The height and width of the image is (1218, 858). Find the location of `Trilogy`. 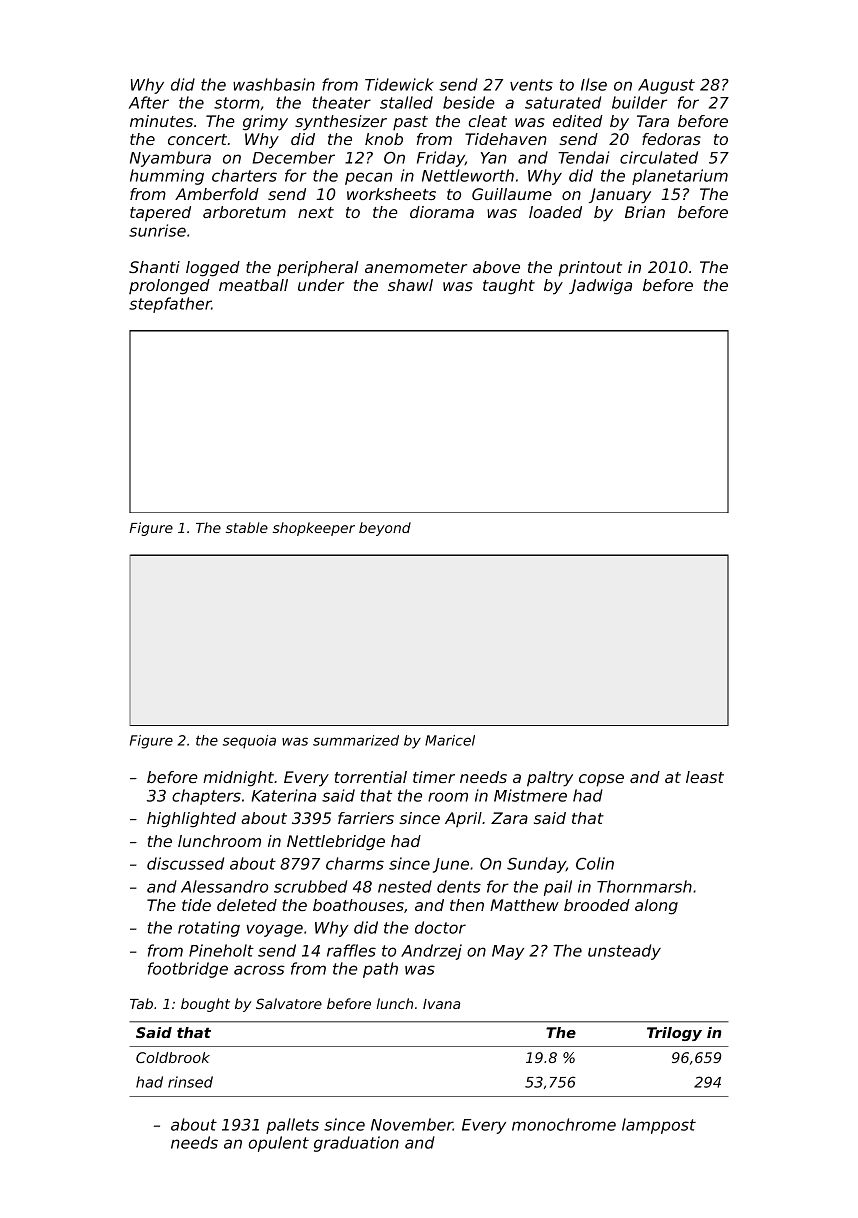

Trilogy is located at coordinates (674, 1034).
